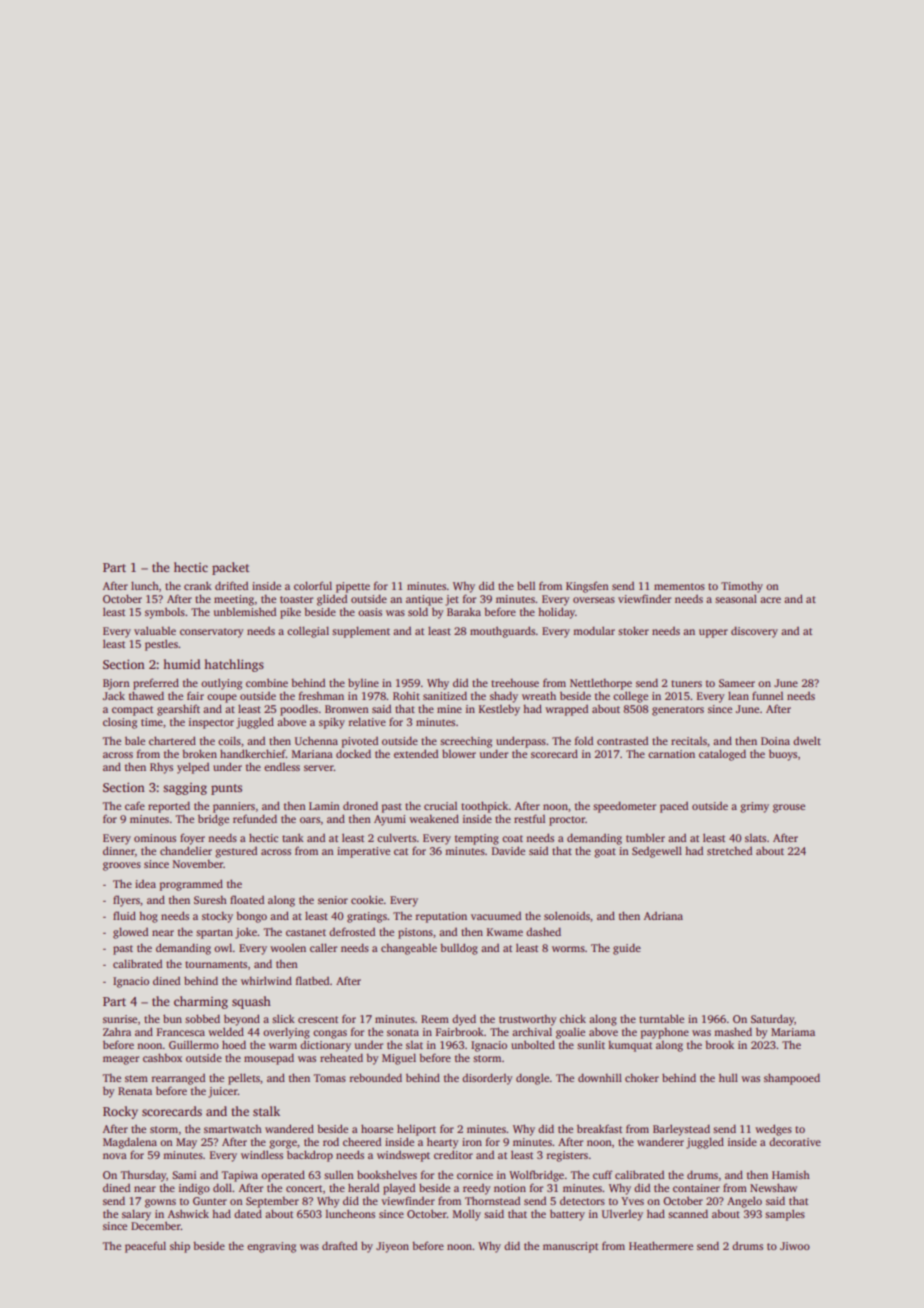 This screenshot has height=1308, width=924. I want to click on Angelo, so click(744, 1202).
